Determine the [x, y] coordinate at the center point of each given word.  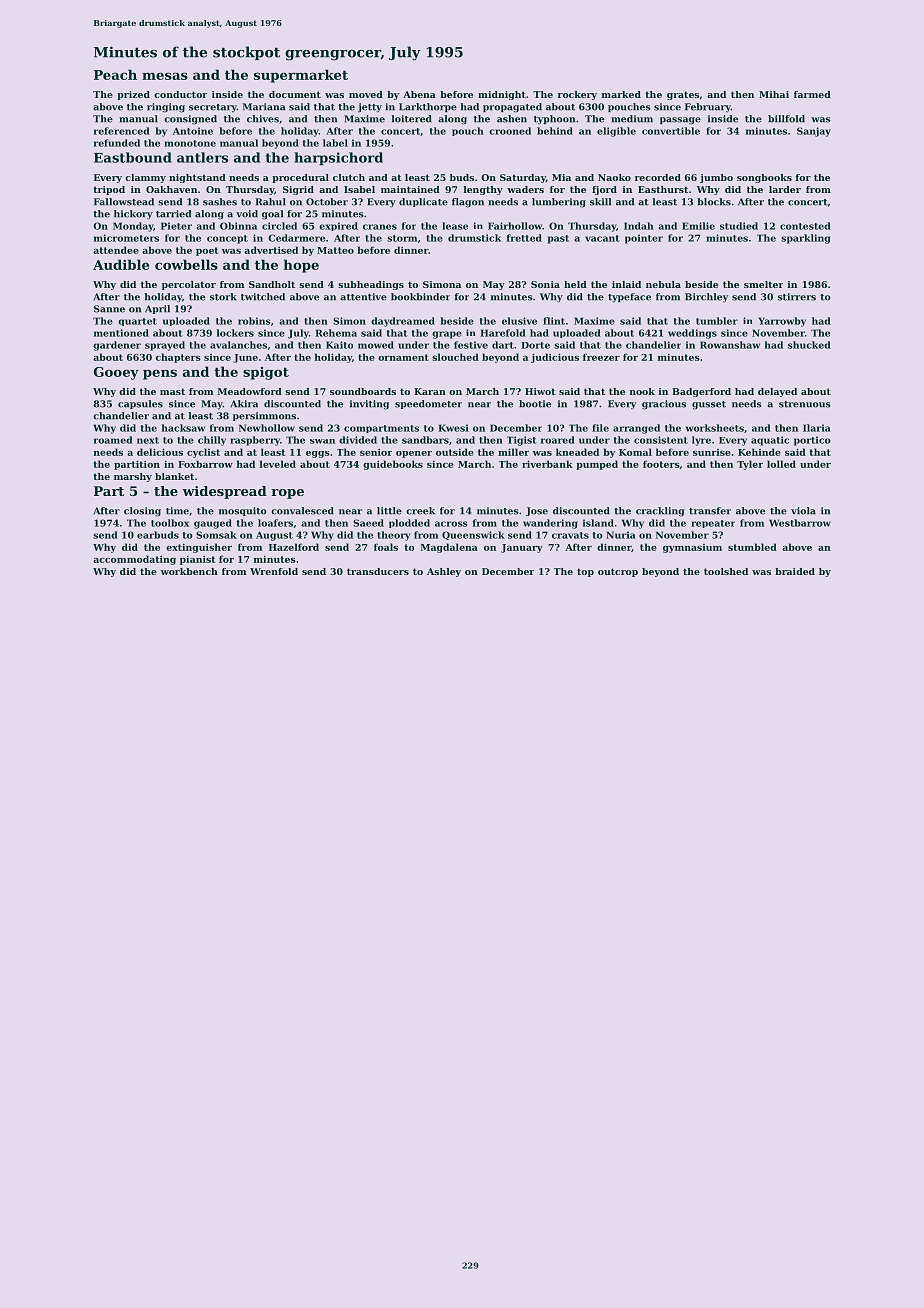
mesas [165, 76]
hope [301, 266]
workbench [189, 571]
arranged [636, 429]
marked [621, 94]
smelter [763, 284]
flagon [468, 203]
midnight [502, 95]
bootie [535, 404]
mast [172, 391]
